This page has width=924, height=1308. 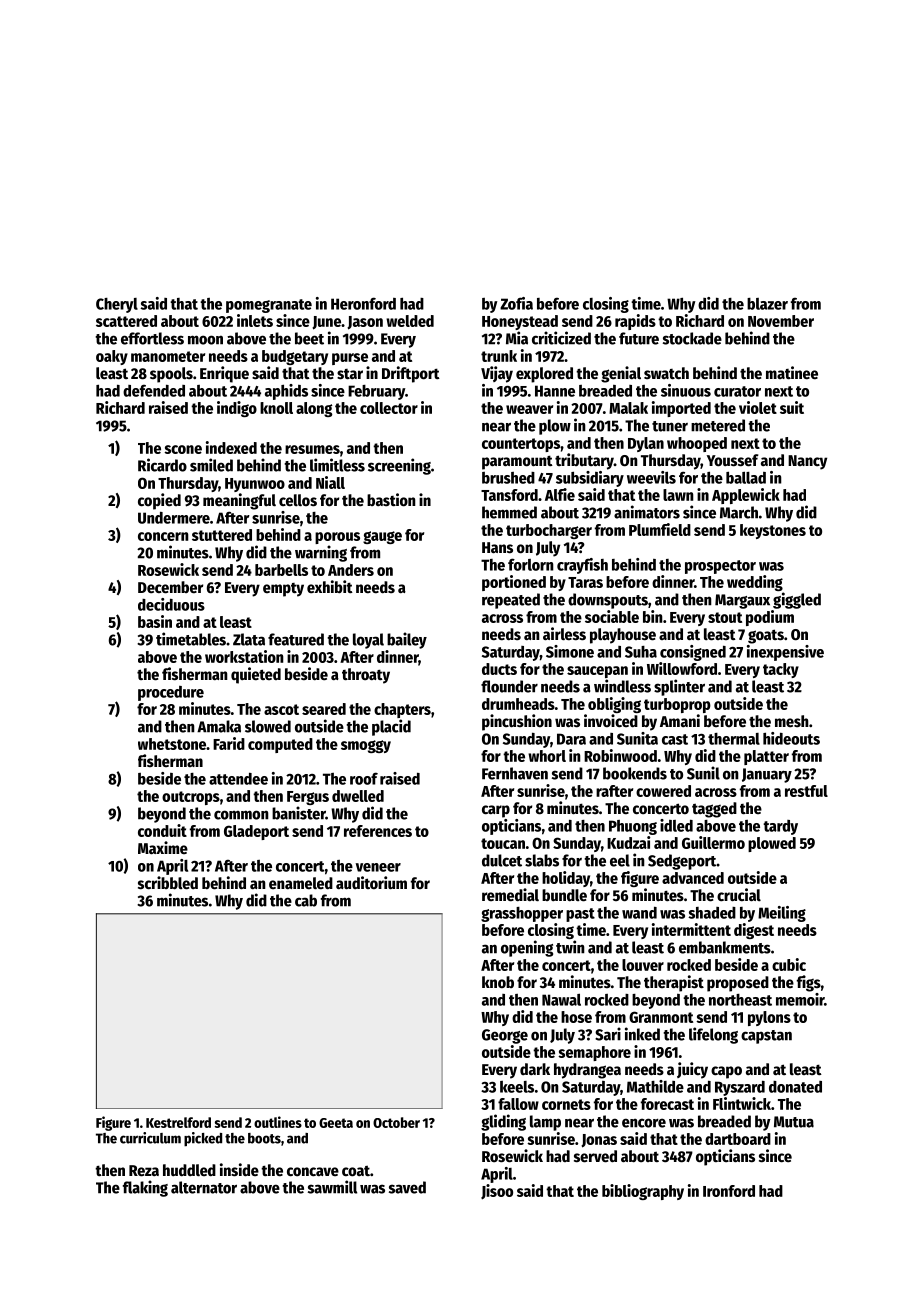 I want to click on bibliography, so click(x=643, y=1192).
